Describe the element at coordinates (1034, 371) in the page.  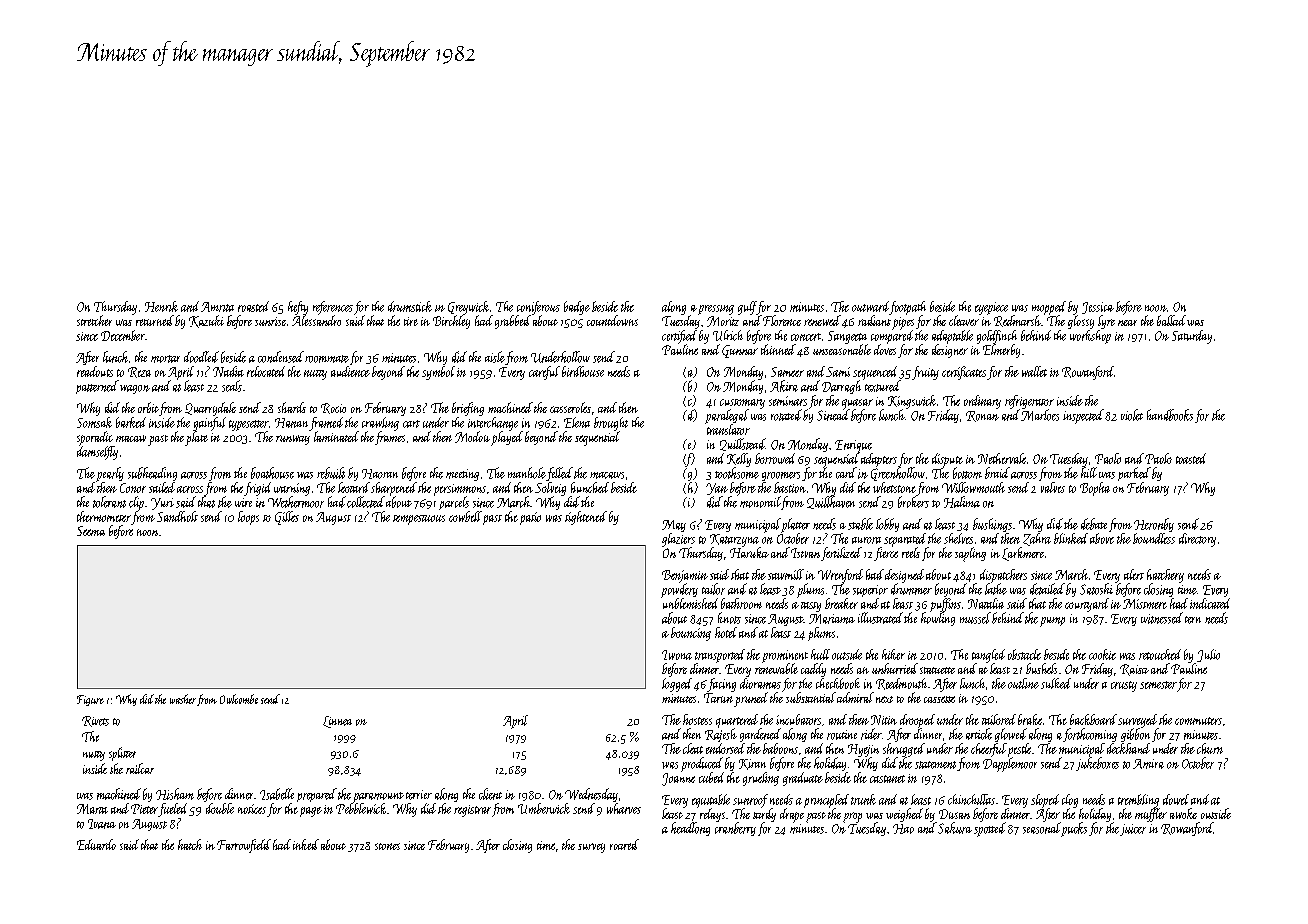
I see `wallet` at that location.
